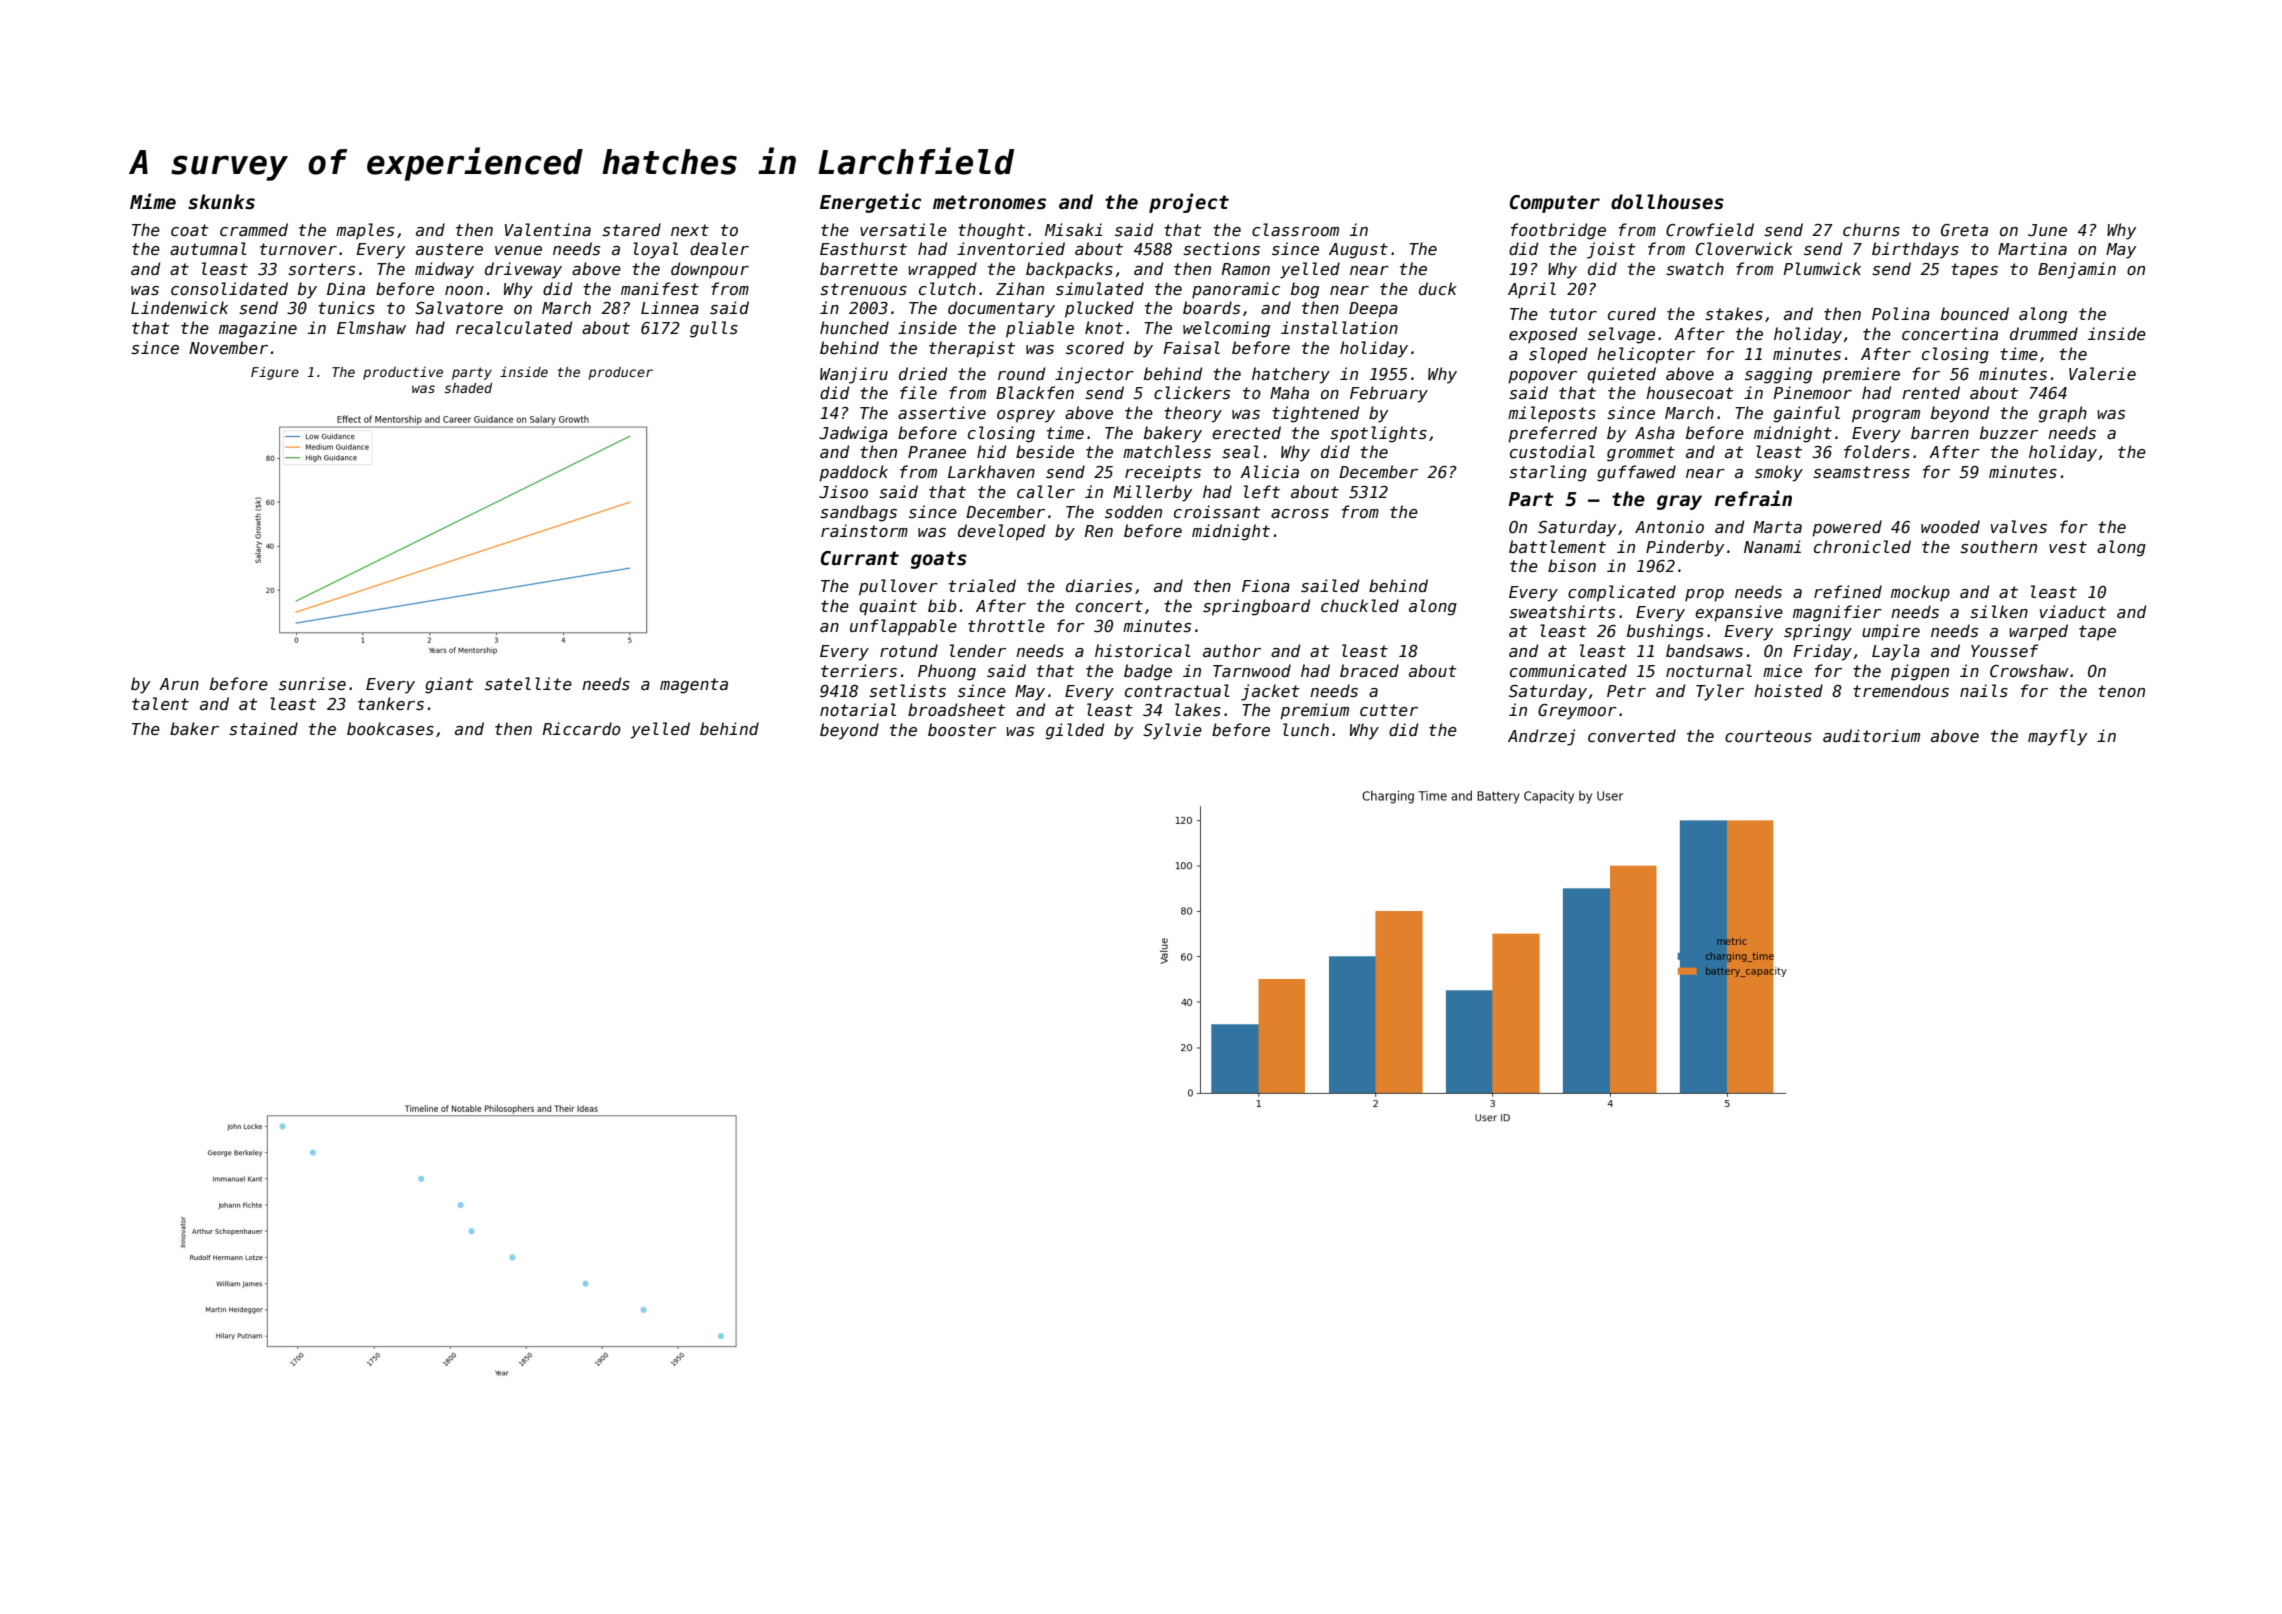 The image size is (2282, 1614). What do you see at coordinates (468, 388) in the screenshot?
I see `shaded` at bounding box center [468, 388].
